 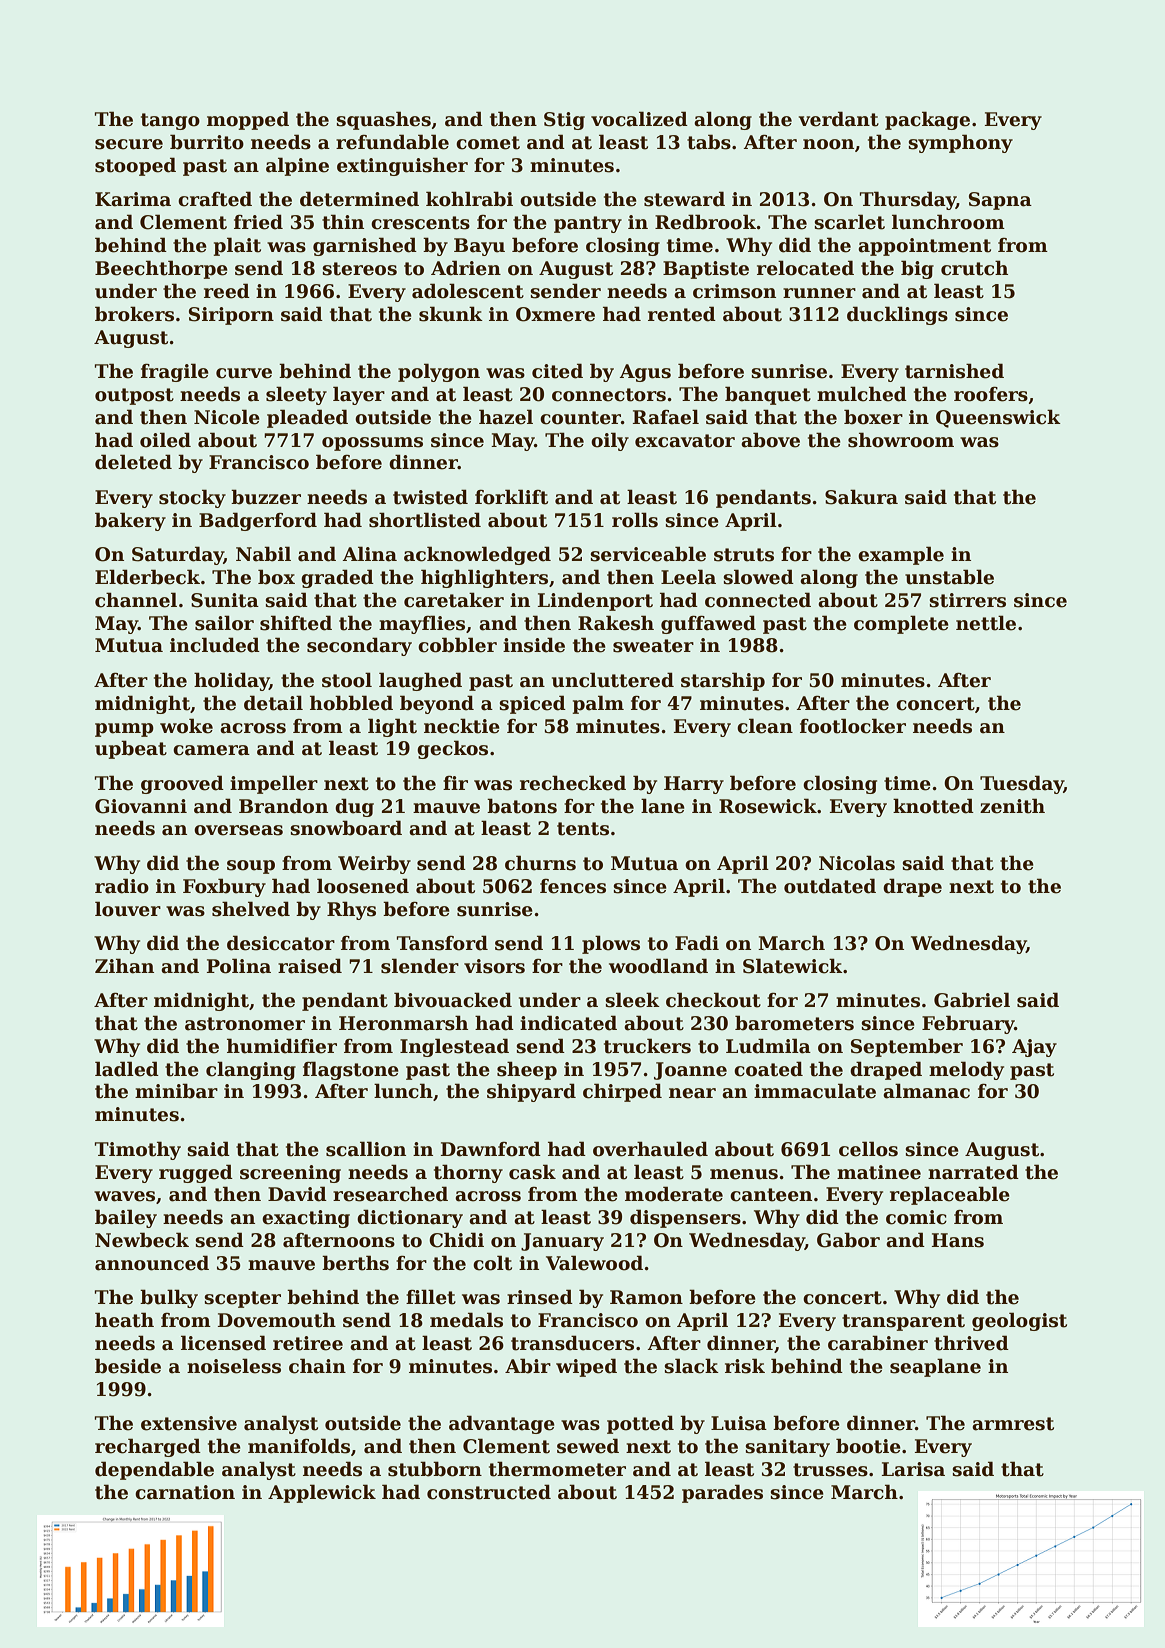 What do you see at coordinates (248, 120) in the image?
I see `mopped` at bounding box center [248, 120].
